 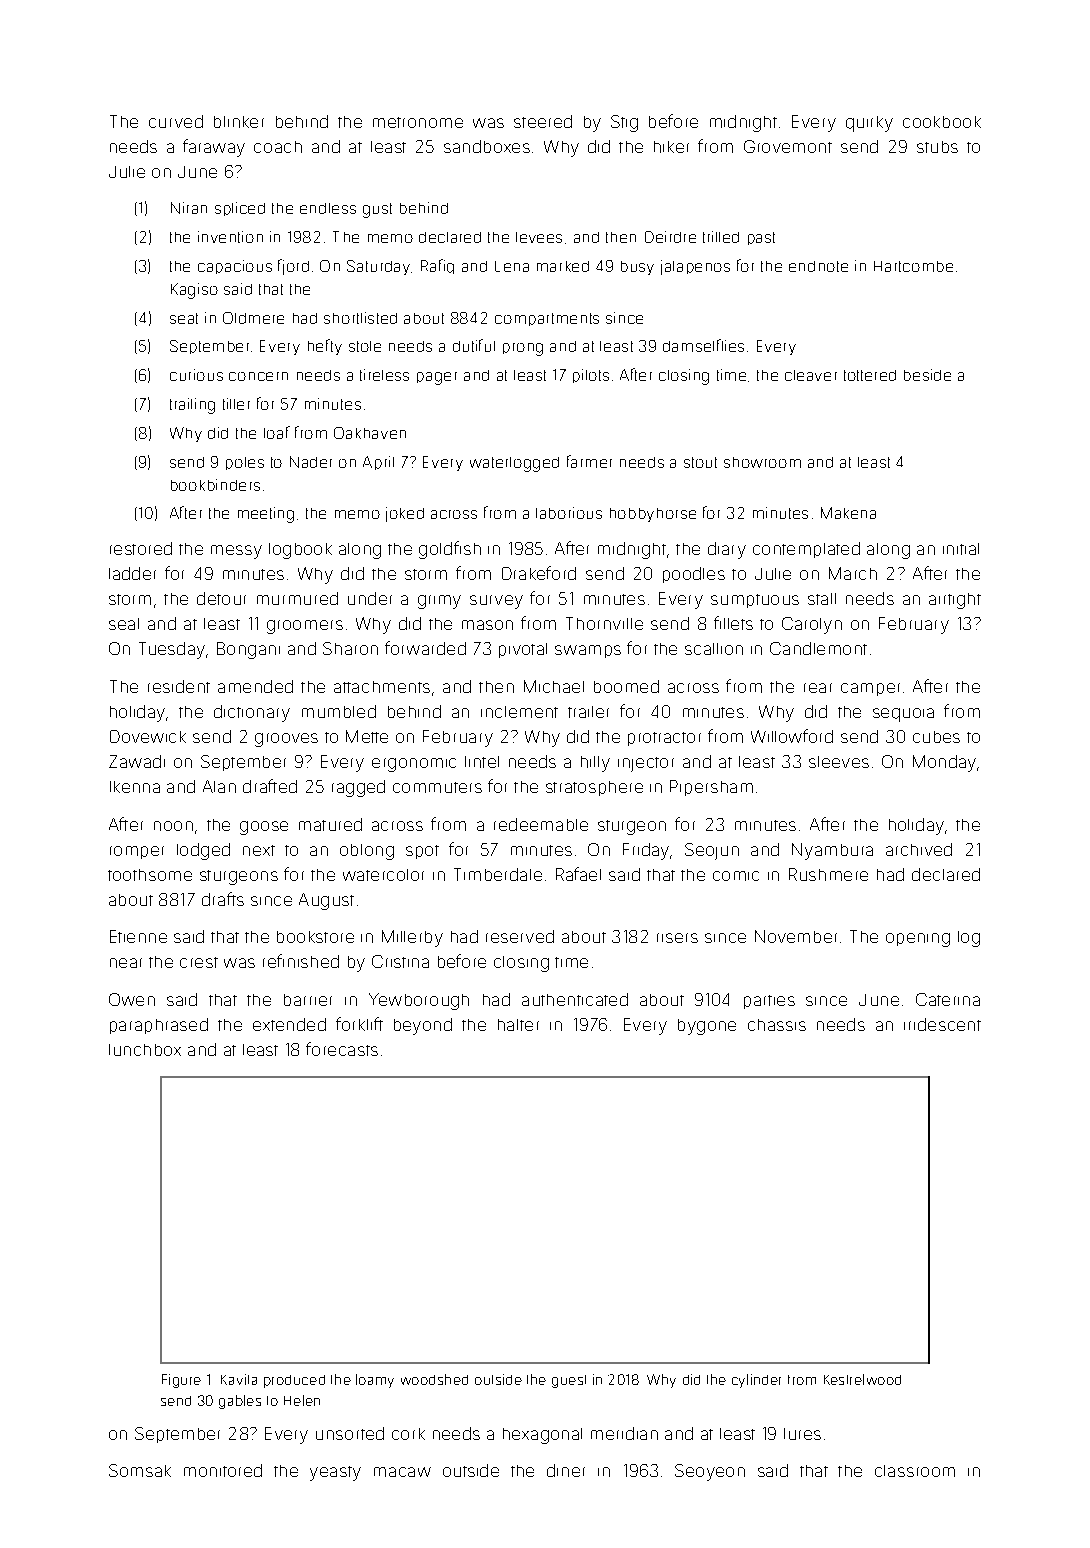 What do you see at coordinates (418, 122) in the document?
I see `metronome` at bounding box center [418, 122].
